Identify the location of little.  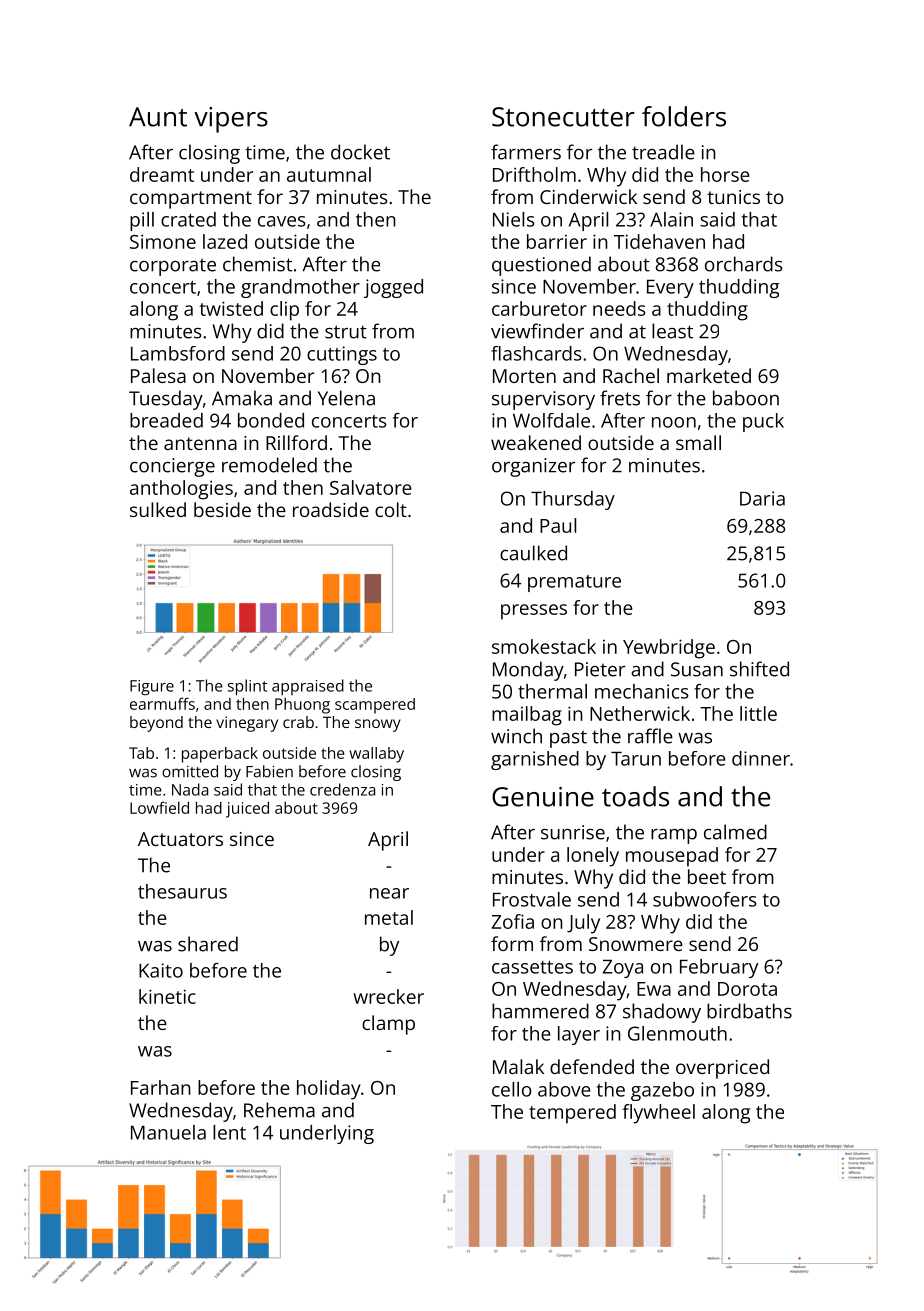
(758, 713).
